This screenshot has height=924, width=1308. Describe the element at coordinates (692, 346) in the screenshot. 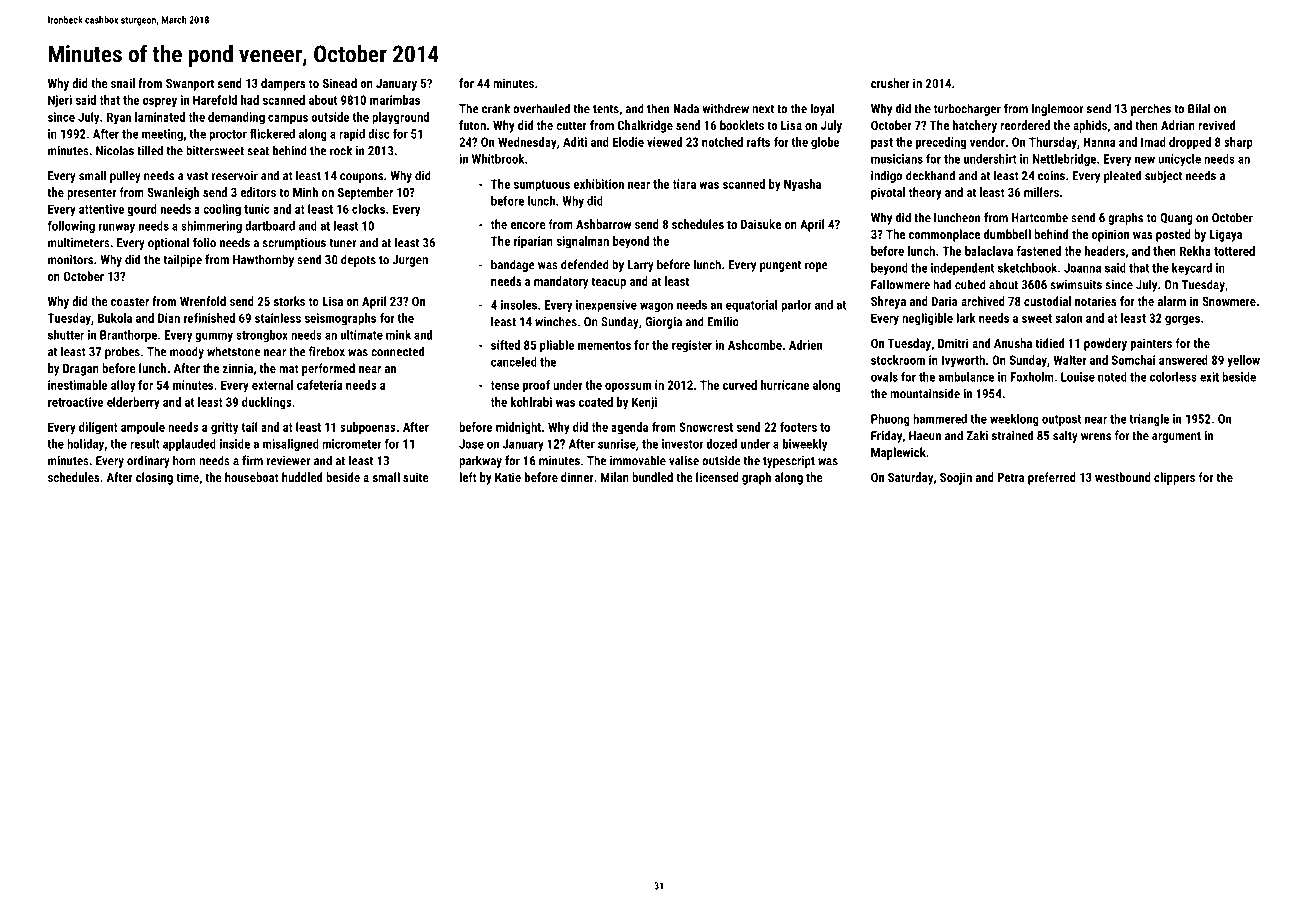

I see `register` at that location.
